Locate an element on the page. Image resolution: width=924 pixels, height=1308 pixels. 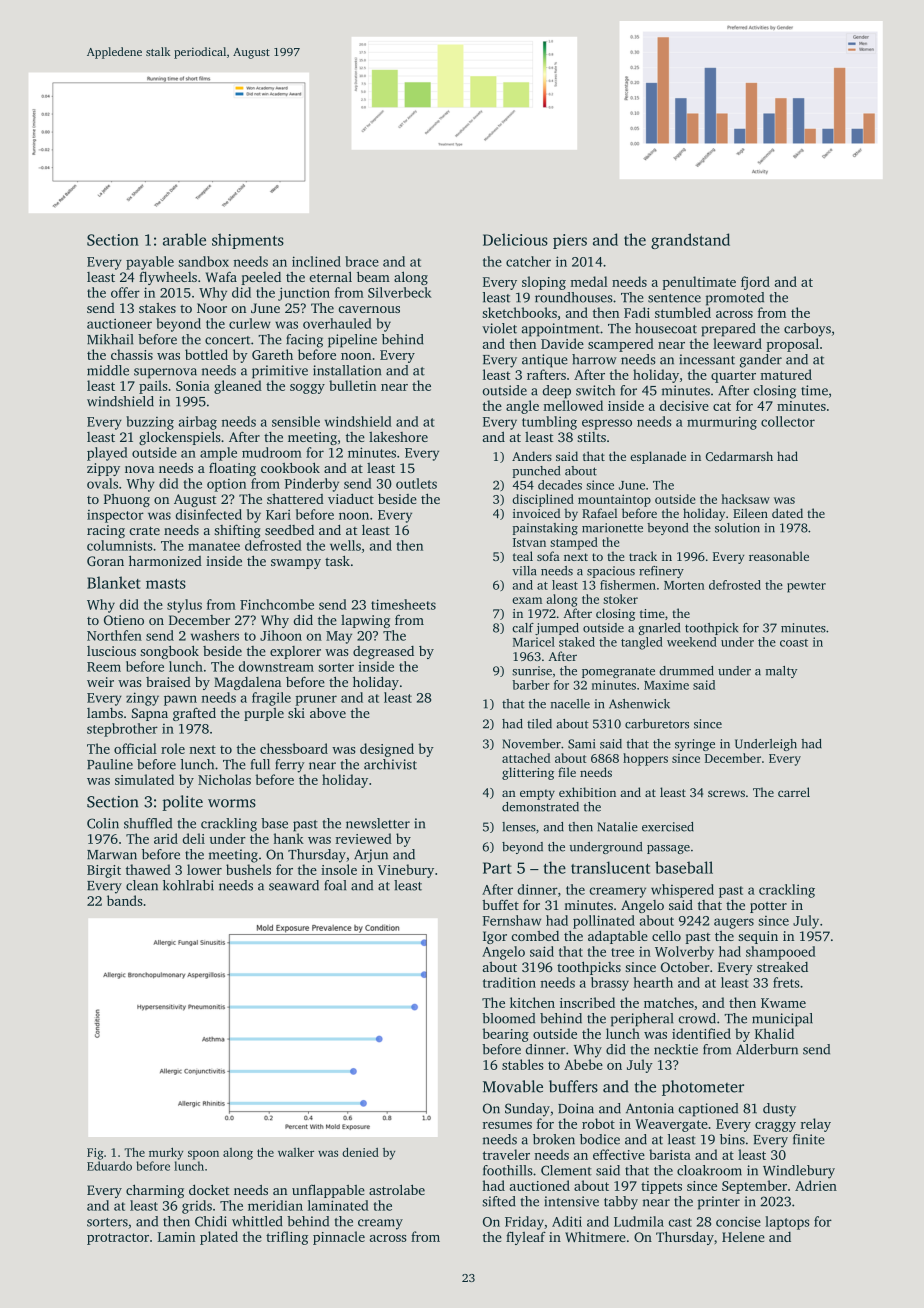
fjord is located at coordinates (755, 283).
